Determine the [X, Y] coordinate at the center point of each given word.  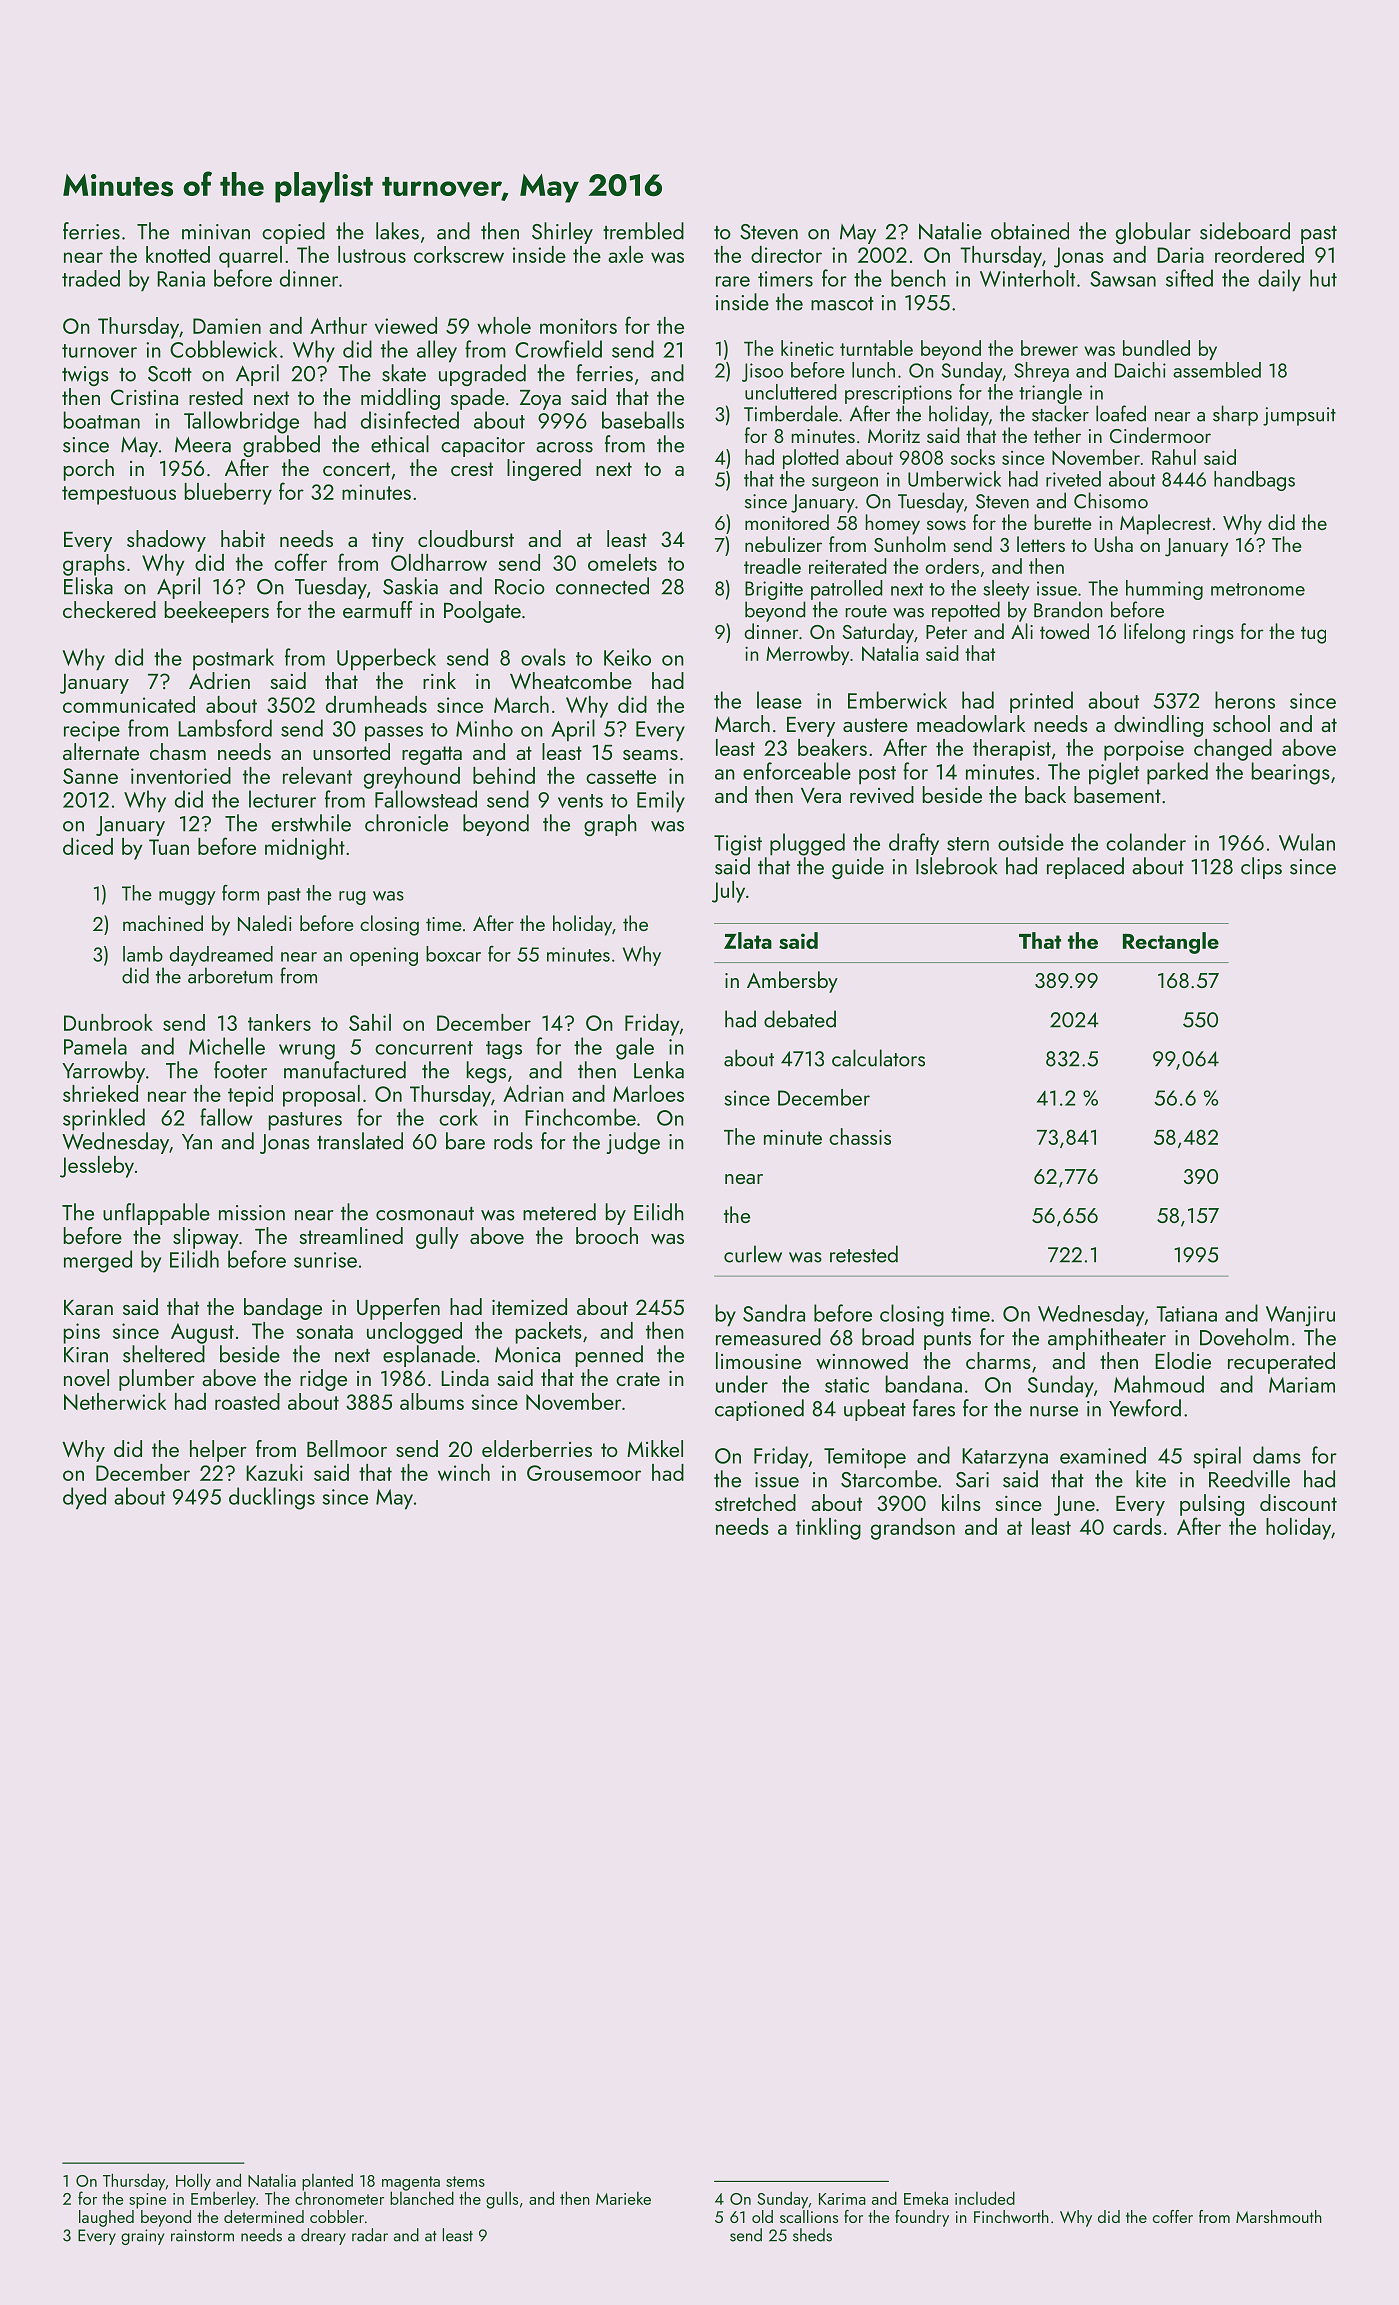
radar [370, 2235]
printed [1041, 702]
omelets [622, 562]
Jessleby [97, 1167]
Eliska [88, 586]
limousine [758, 1360]
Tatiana [1186, 1314]
